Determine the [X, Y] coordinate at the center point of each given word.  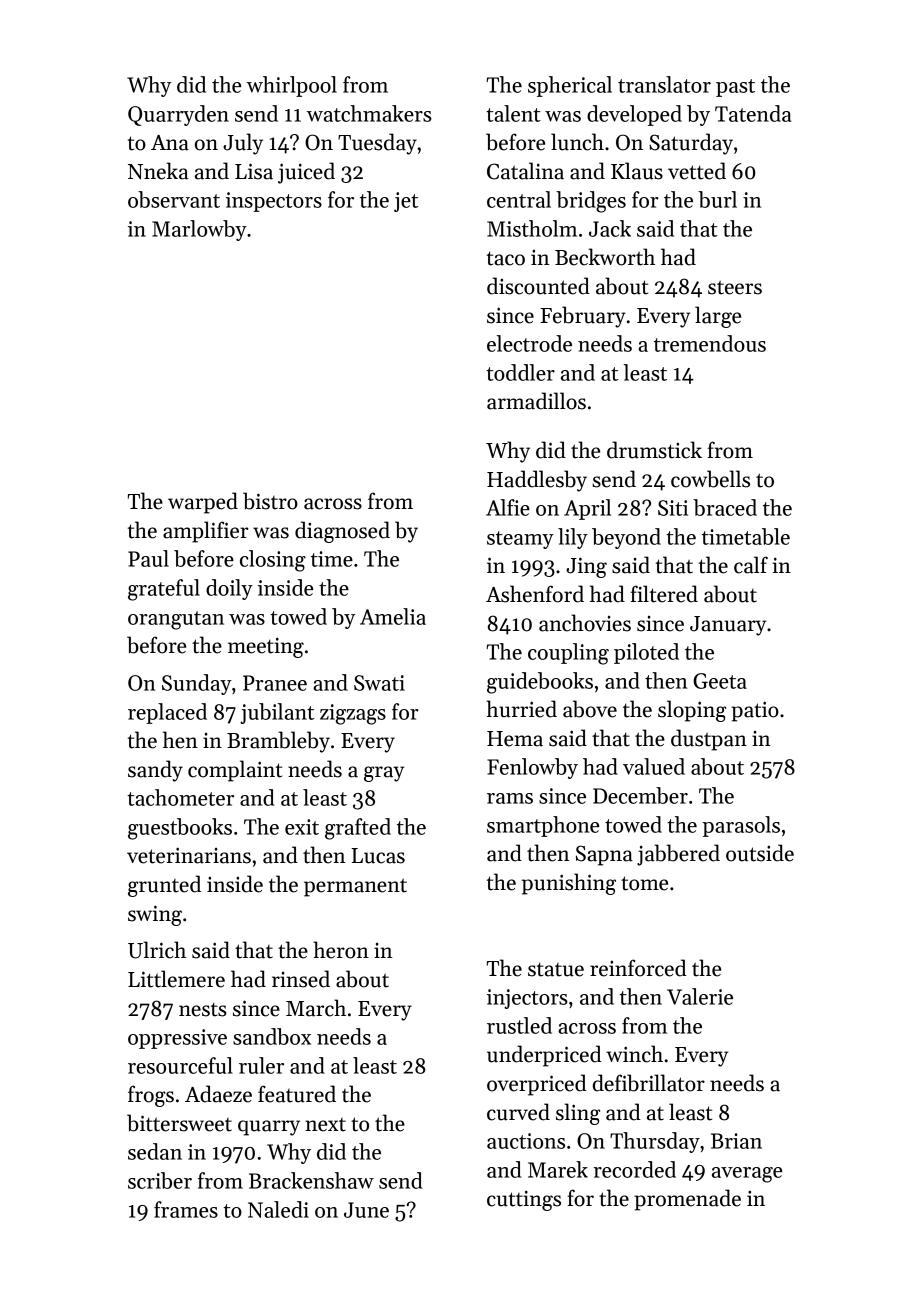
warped [203, 503]
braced [725, 507]
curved [518, 1112]
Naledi [278, 1209]
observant [174, 199]
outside [760, 853]
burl [717, 199]
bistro [270, 501]
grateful [164, 590]
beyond [626, 538]
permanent [355, 887]
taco [506, 258]
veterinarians [189, 855]
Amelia [393, 616]
